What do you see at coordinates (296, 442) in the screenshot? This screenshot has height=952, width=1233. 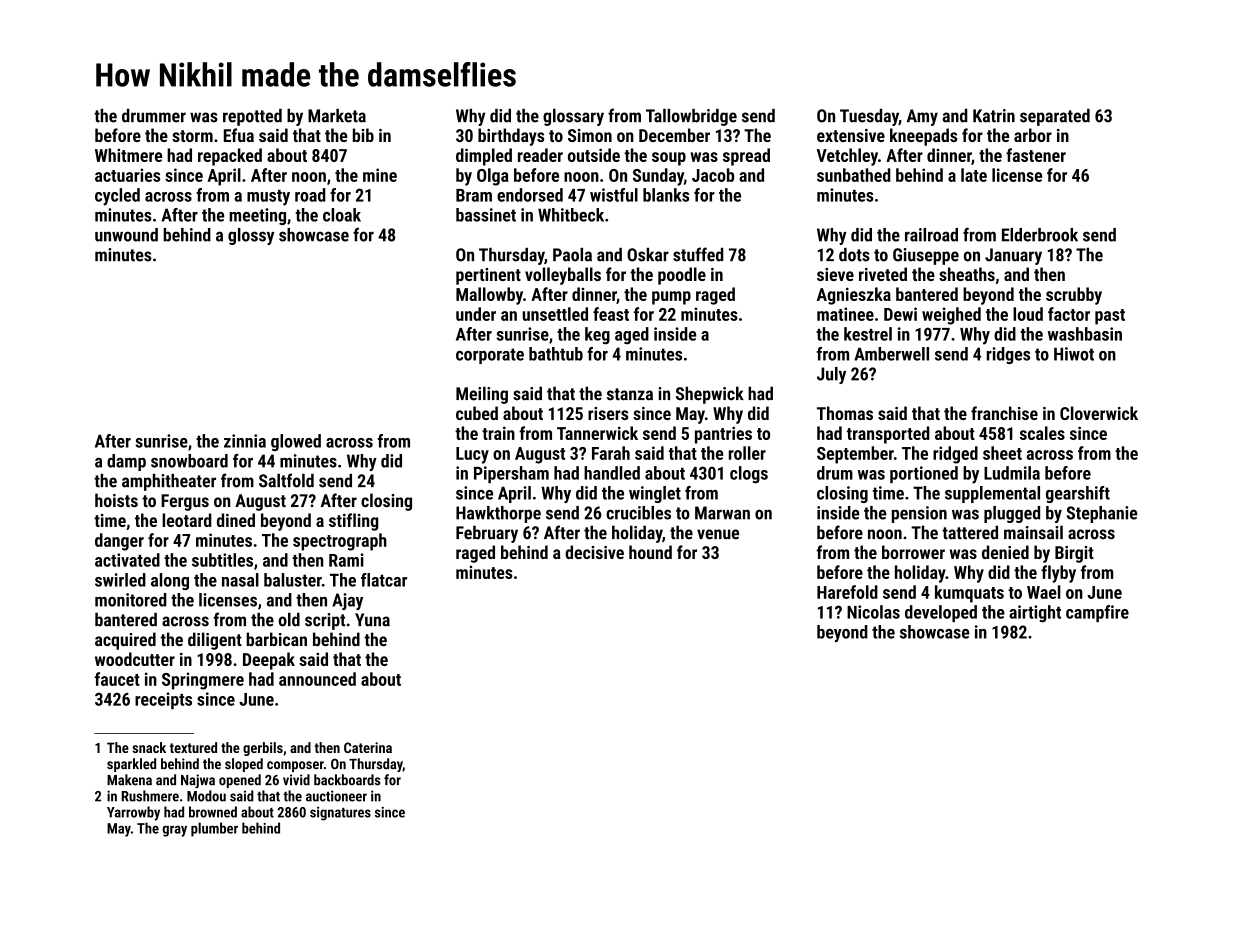 I see `glowed` at bounding box center [296, 442].
